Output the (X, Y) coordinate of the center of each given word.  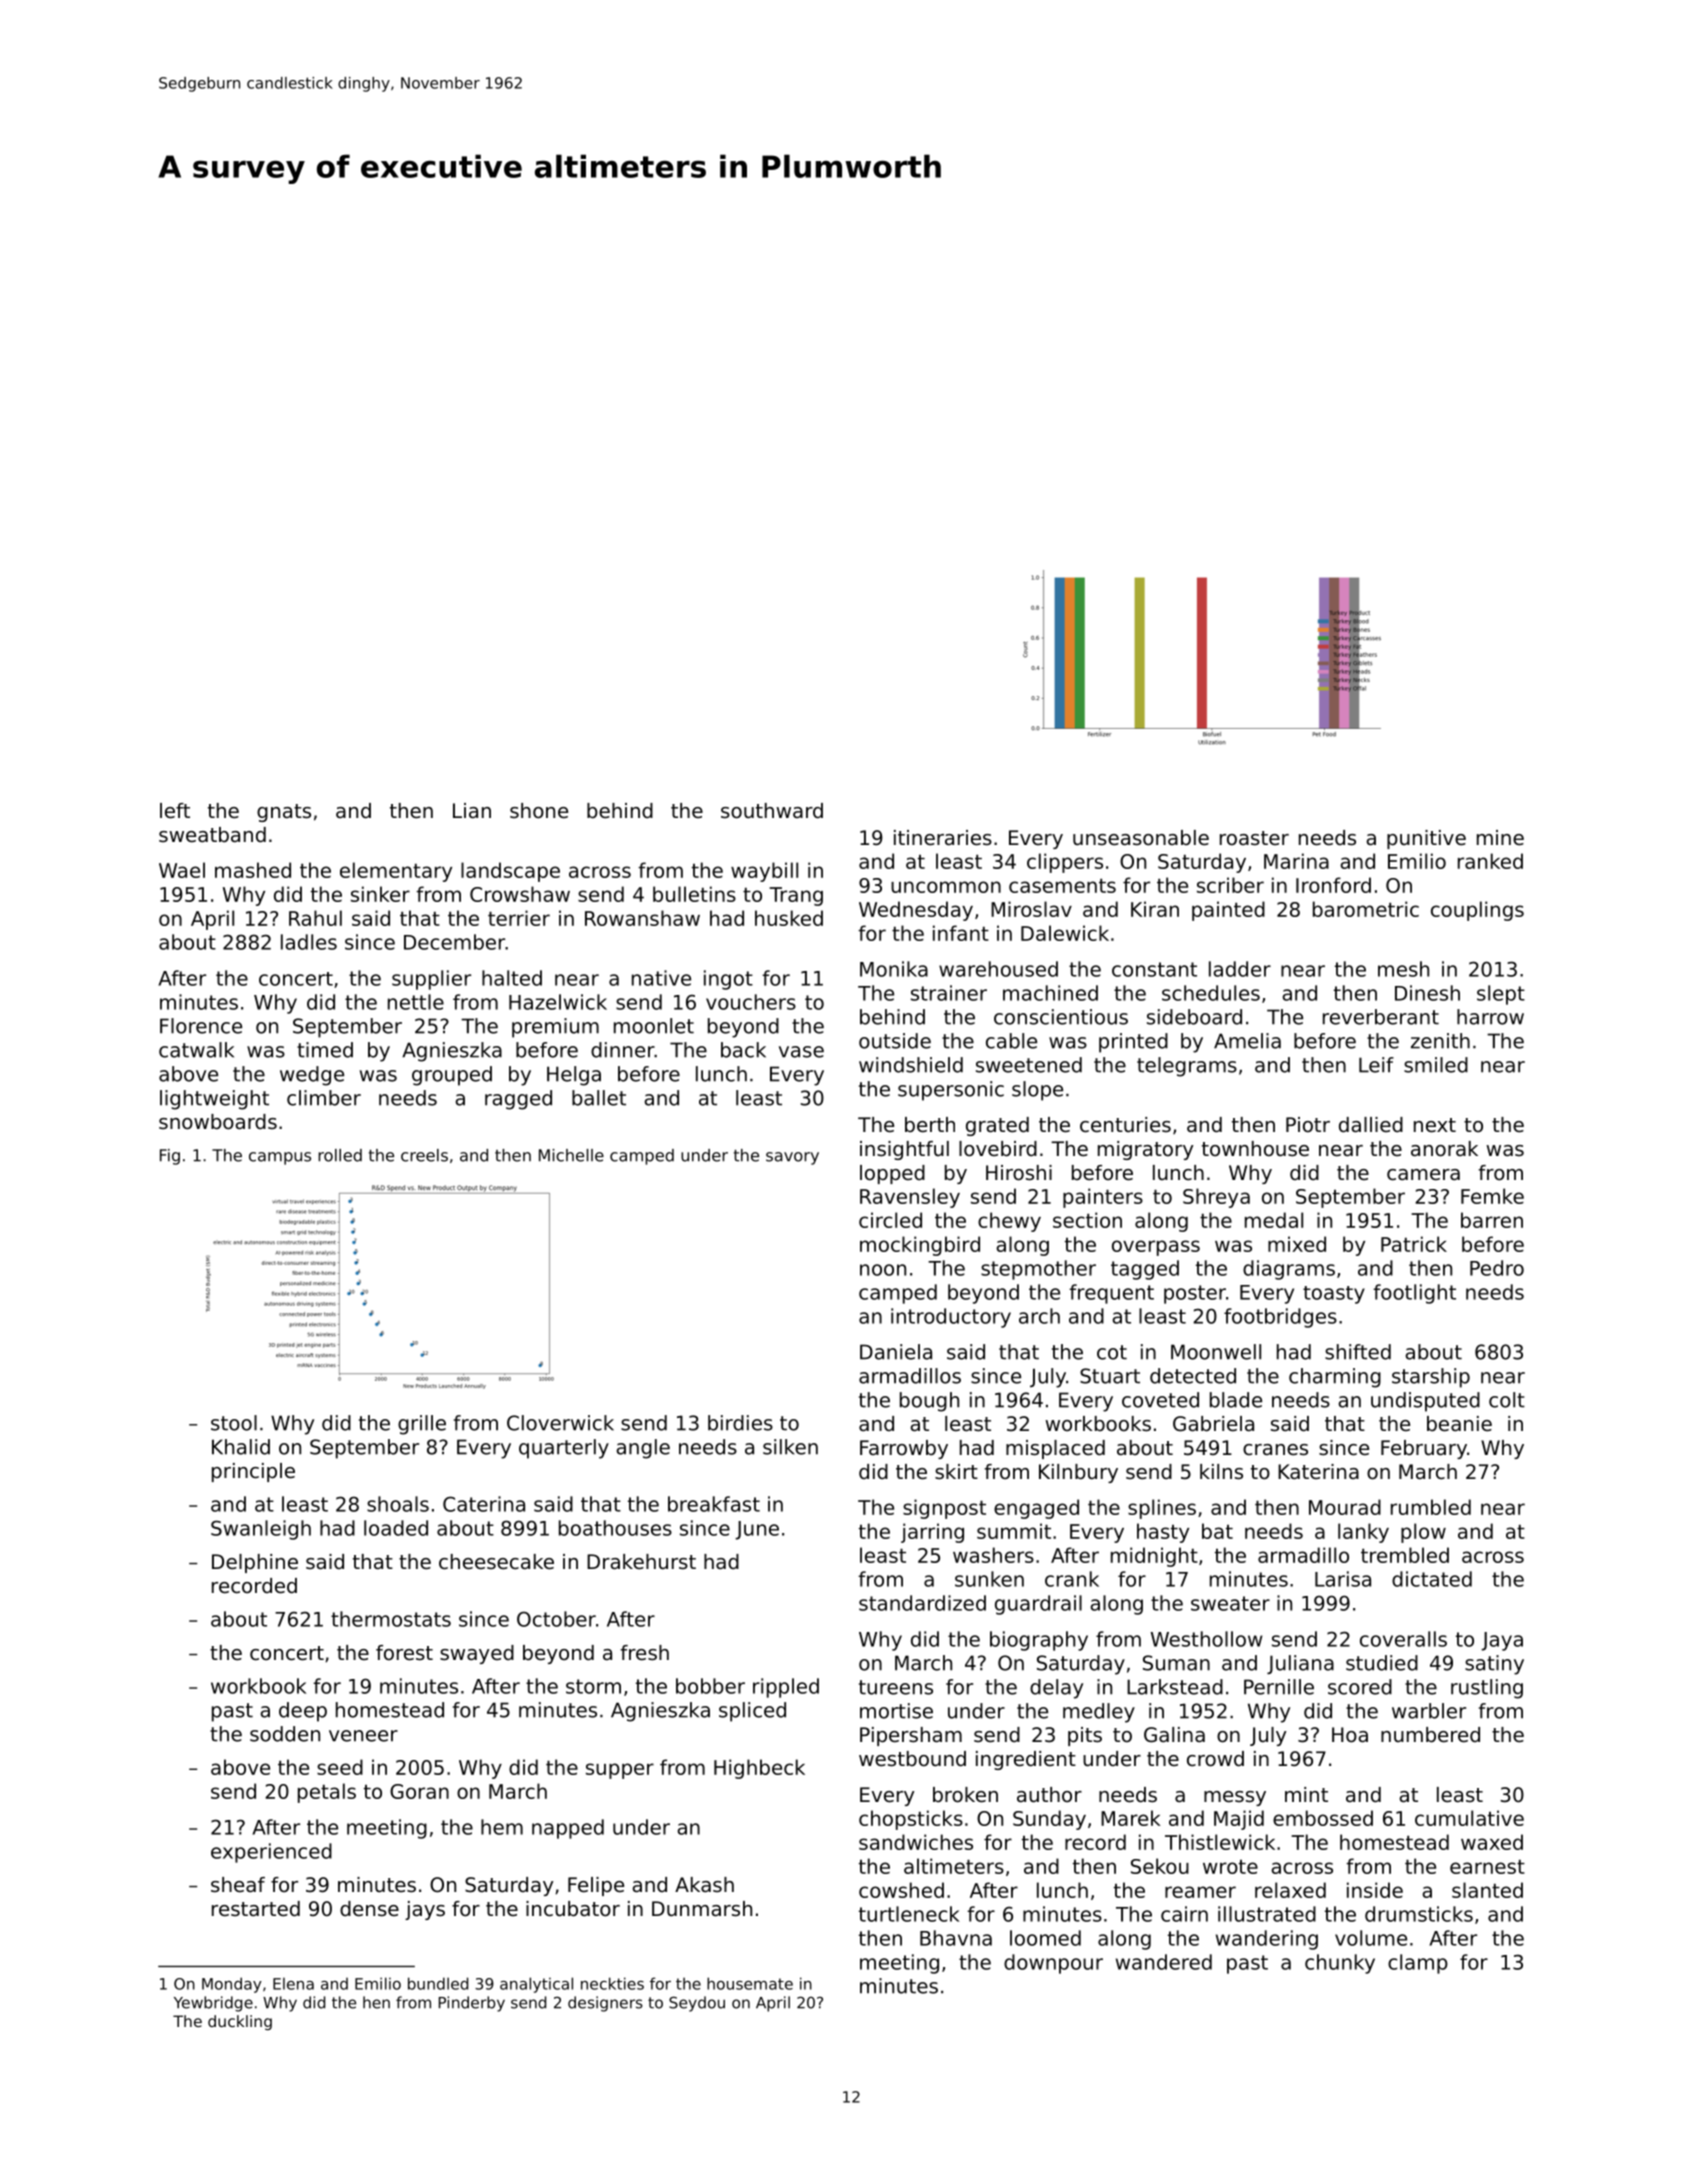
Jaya (1502, 1641)
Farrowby (904, 1449)
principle (253, 1472)
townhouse (1255, 1149)
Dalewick (1065, 933)
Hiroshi (1019, 1173)
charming (1335, 1378)
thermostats (391, 1619)
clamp (1418, 1964)
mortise (896, 1711)
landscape (510, 872)
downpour (1053, 1964)
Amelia (1247, 1041)
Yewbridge (213, 2004)
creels (424, 1155)
